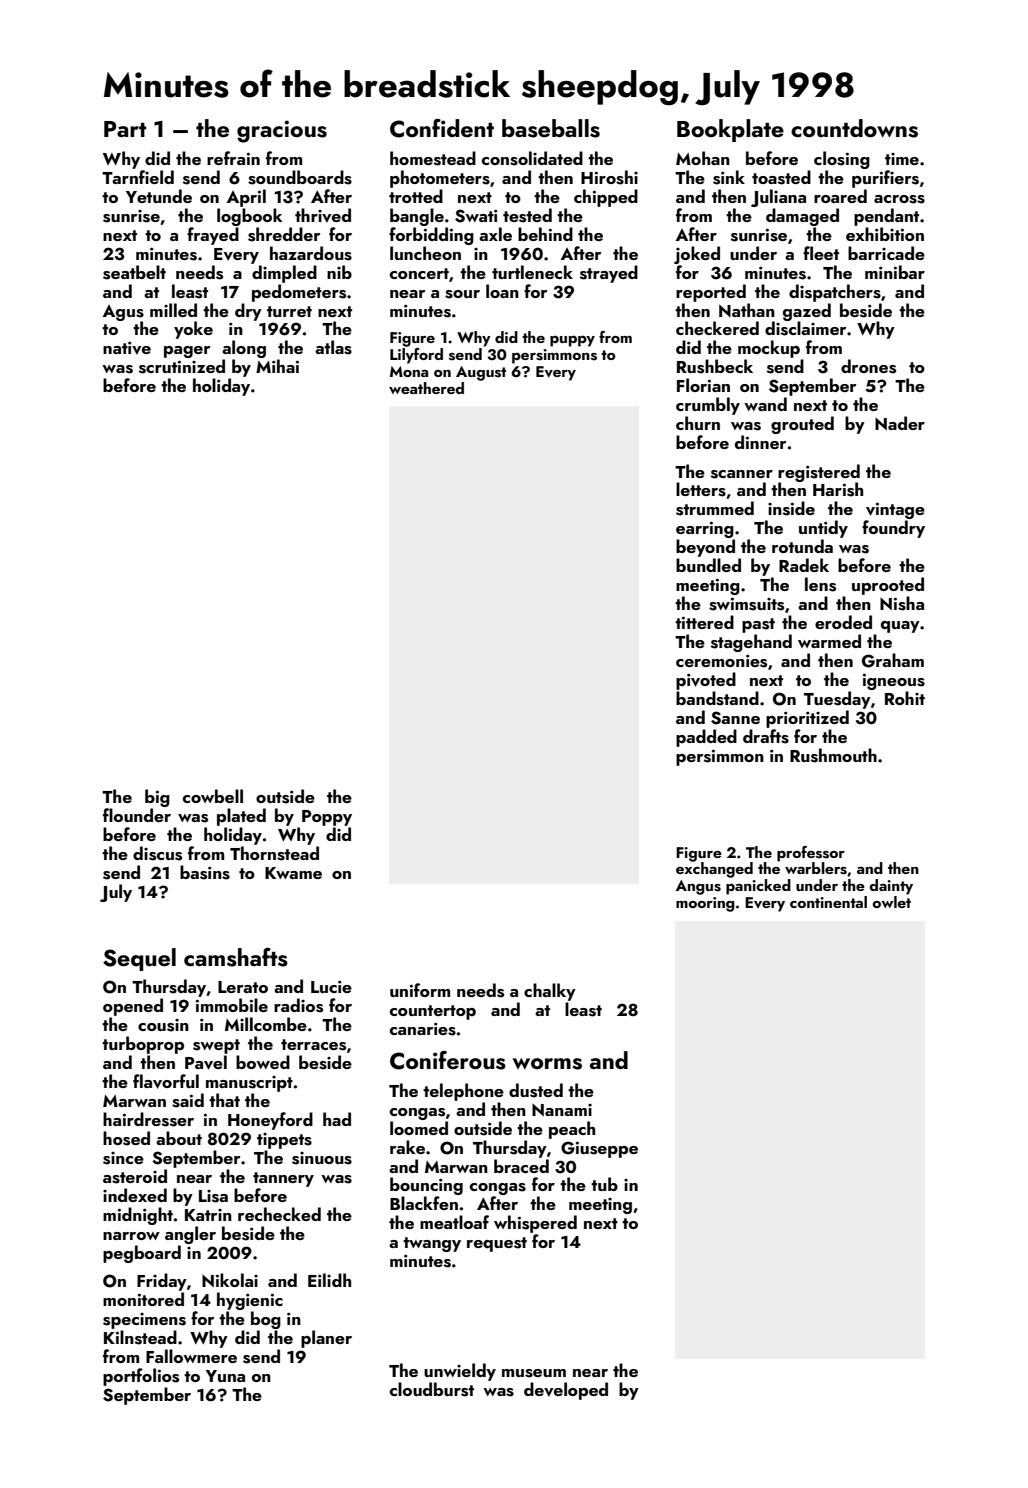  I want to click on consolidated, so click(532, 158).
